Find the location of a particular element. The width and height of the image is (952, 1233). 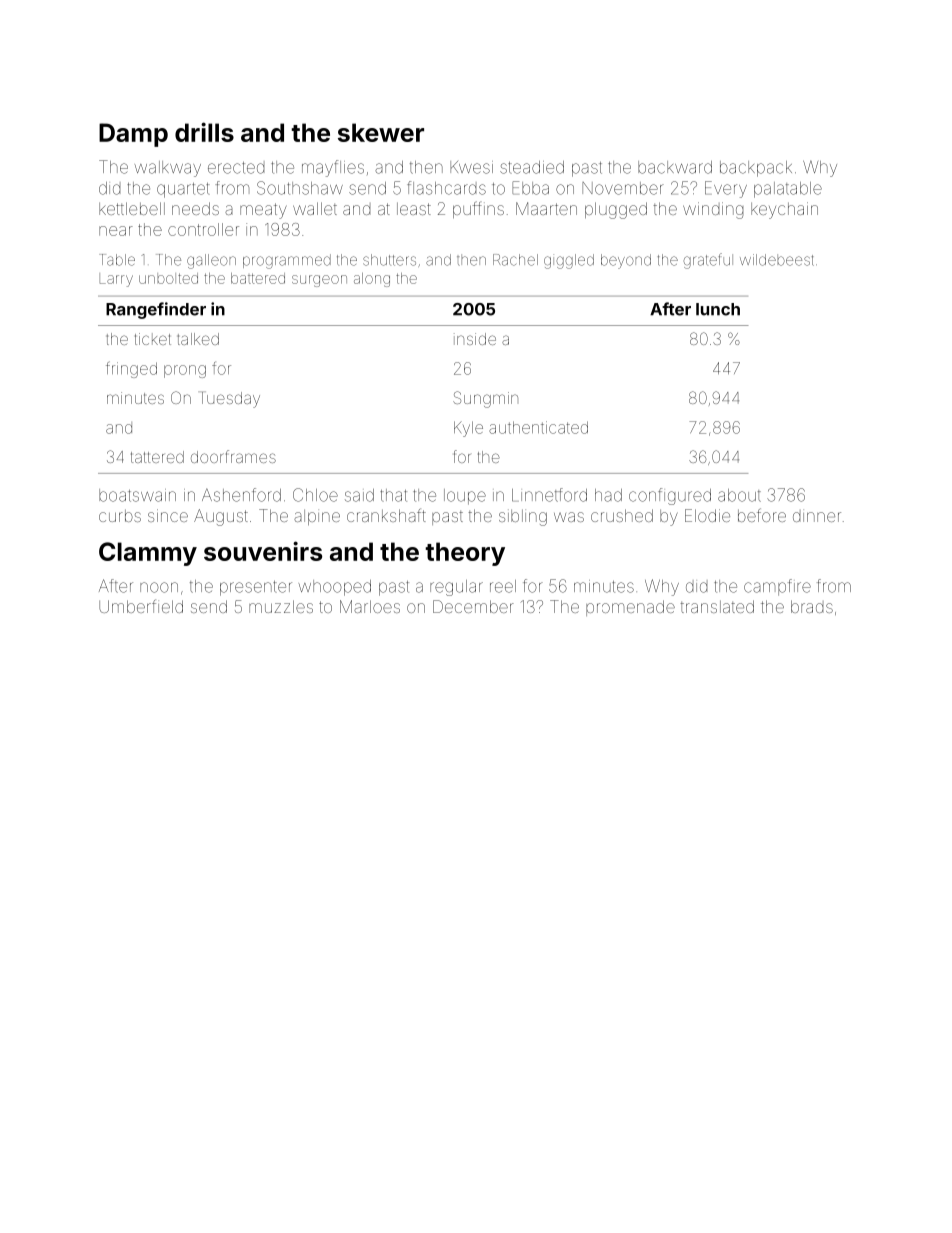

dinner is located at coordinates (817, 517).
